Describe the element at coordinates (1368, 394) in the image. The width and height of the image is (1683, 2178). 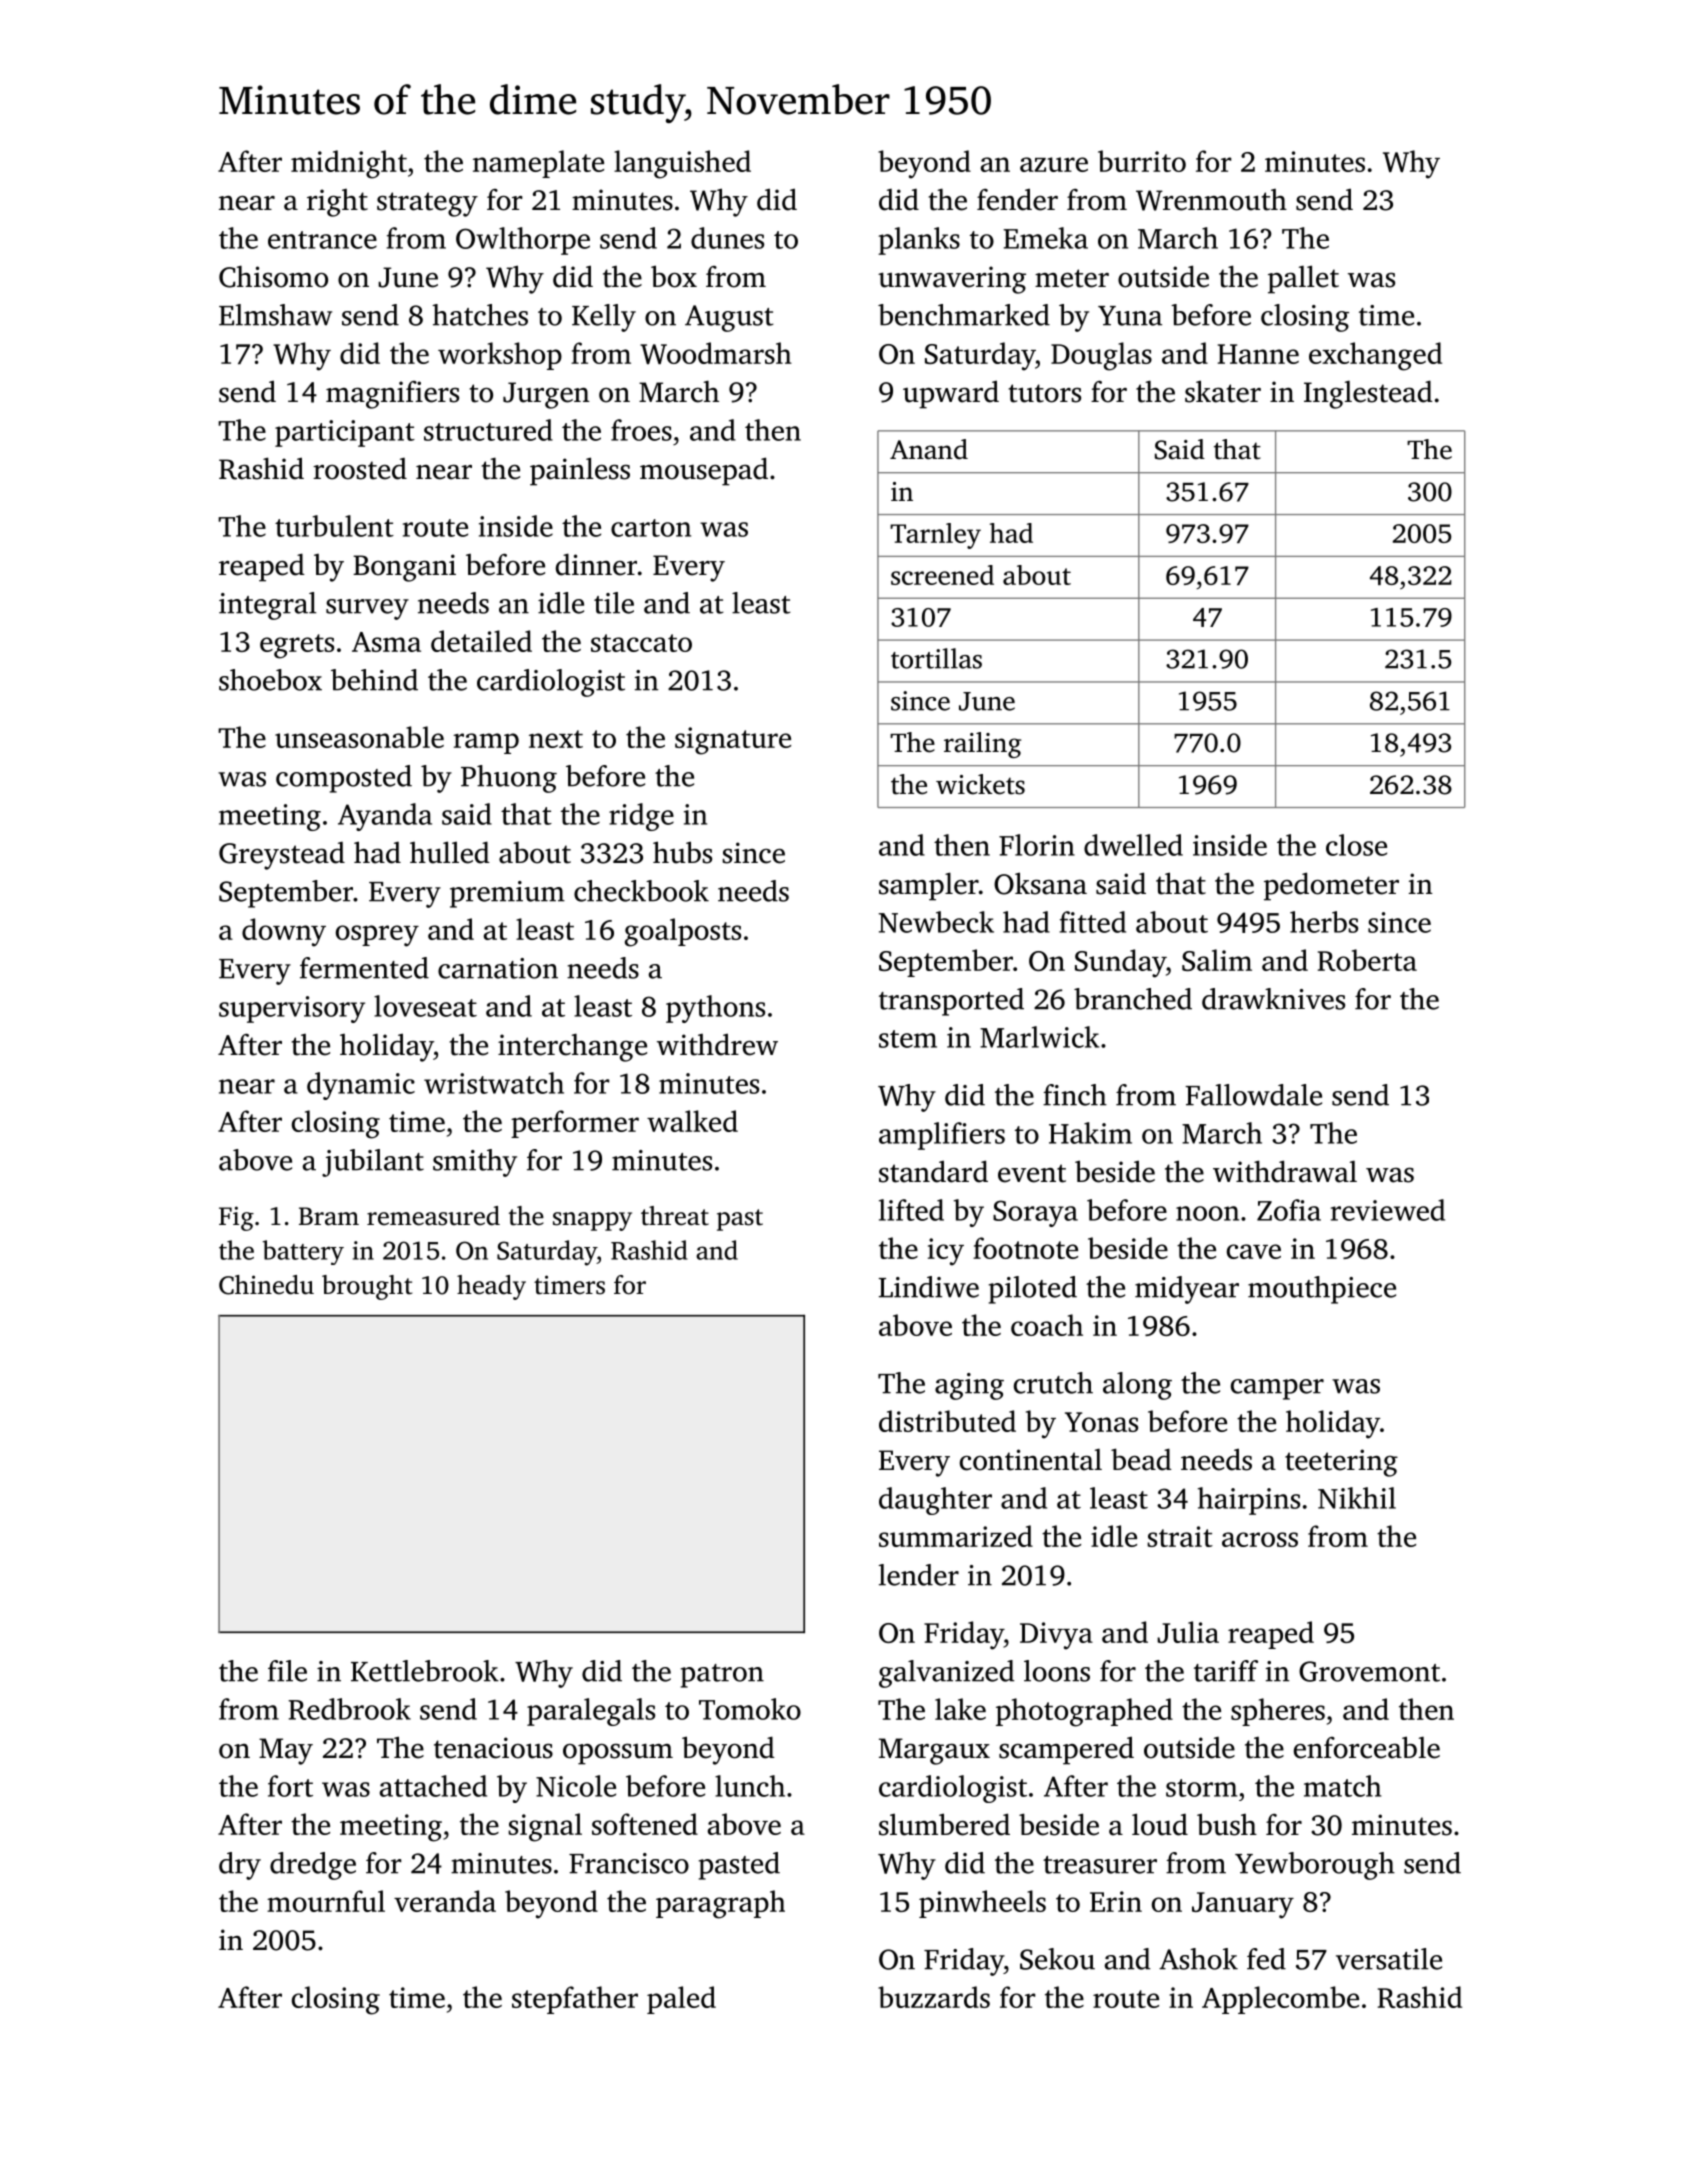
I see `Inglestead` at that location.
